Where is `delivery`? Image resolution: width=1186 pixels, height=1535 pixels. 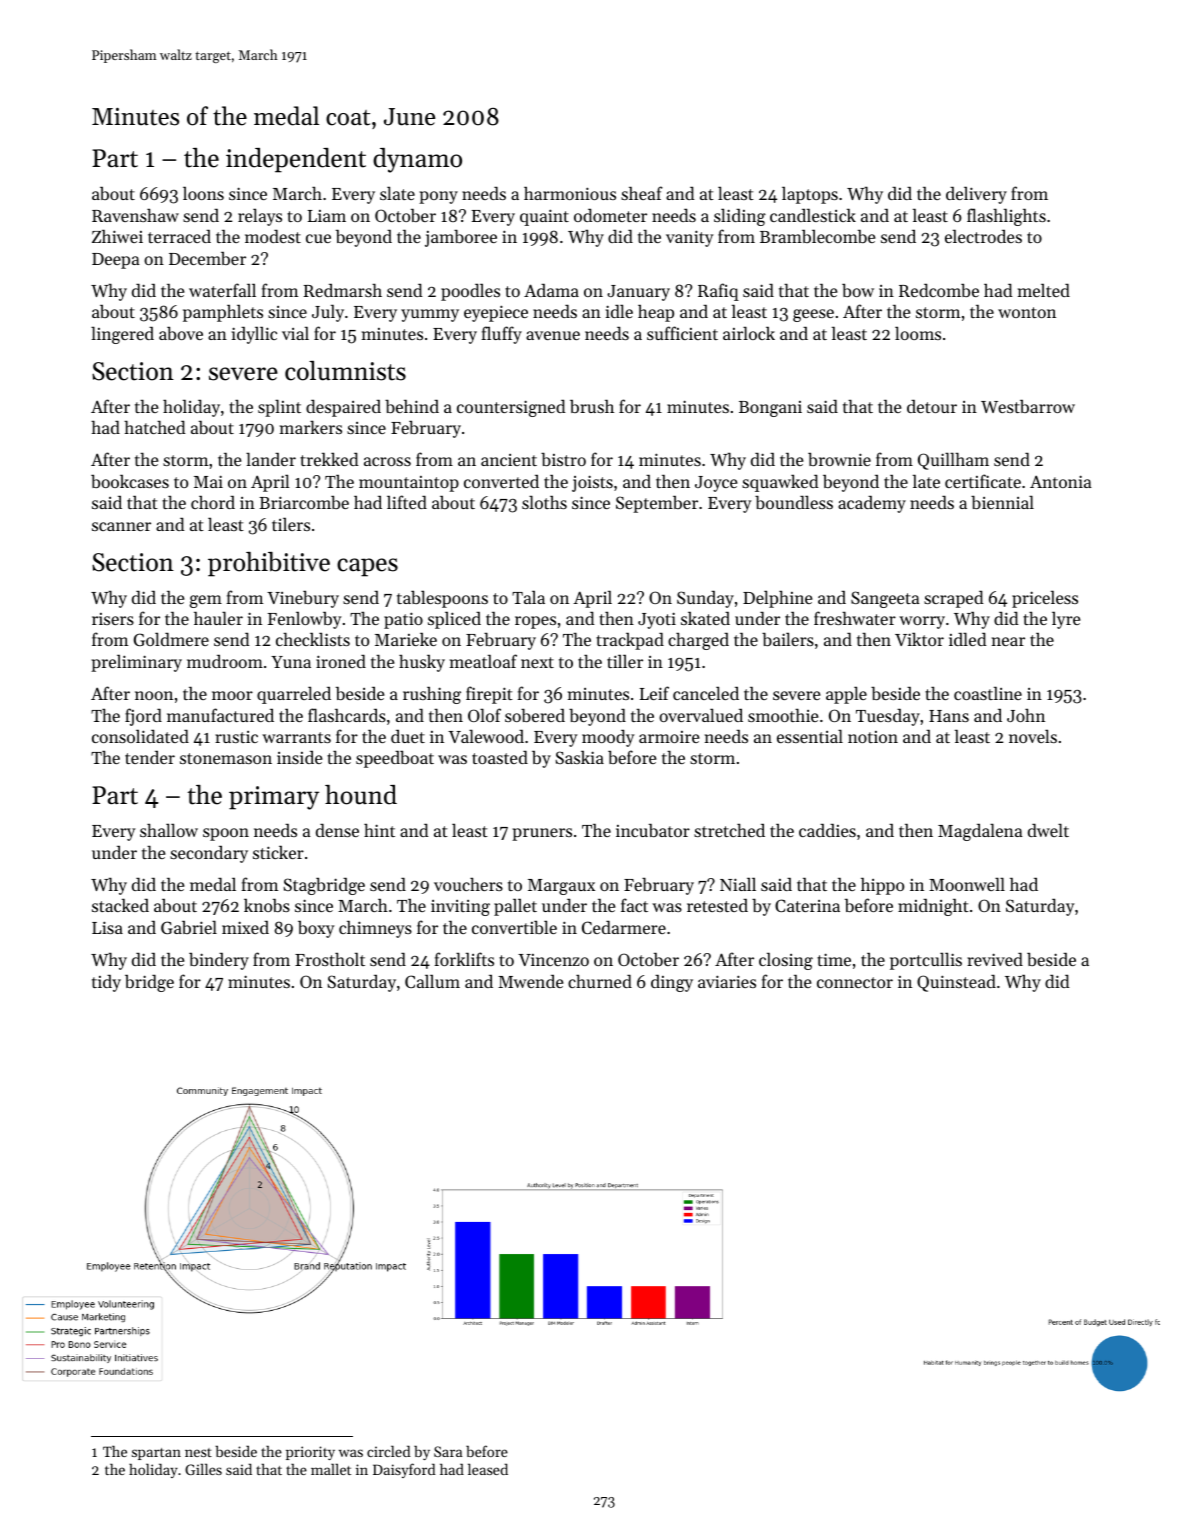 delivery is located at coordinates (976, 195).
